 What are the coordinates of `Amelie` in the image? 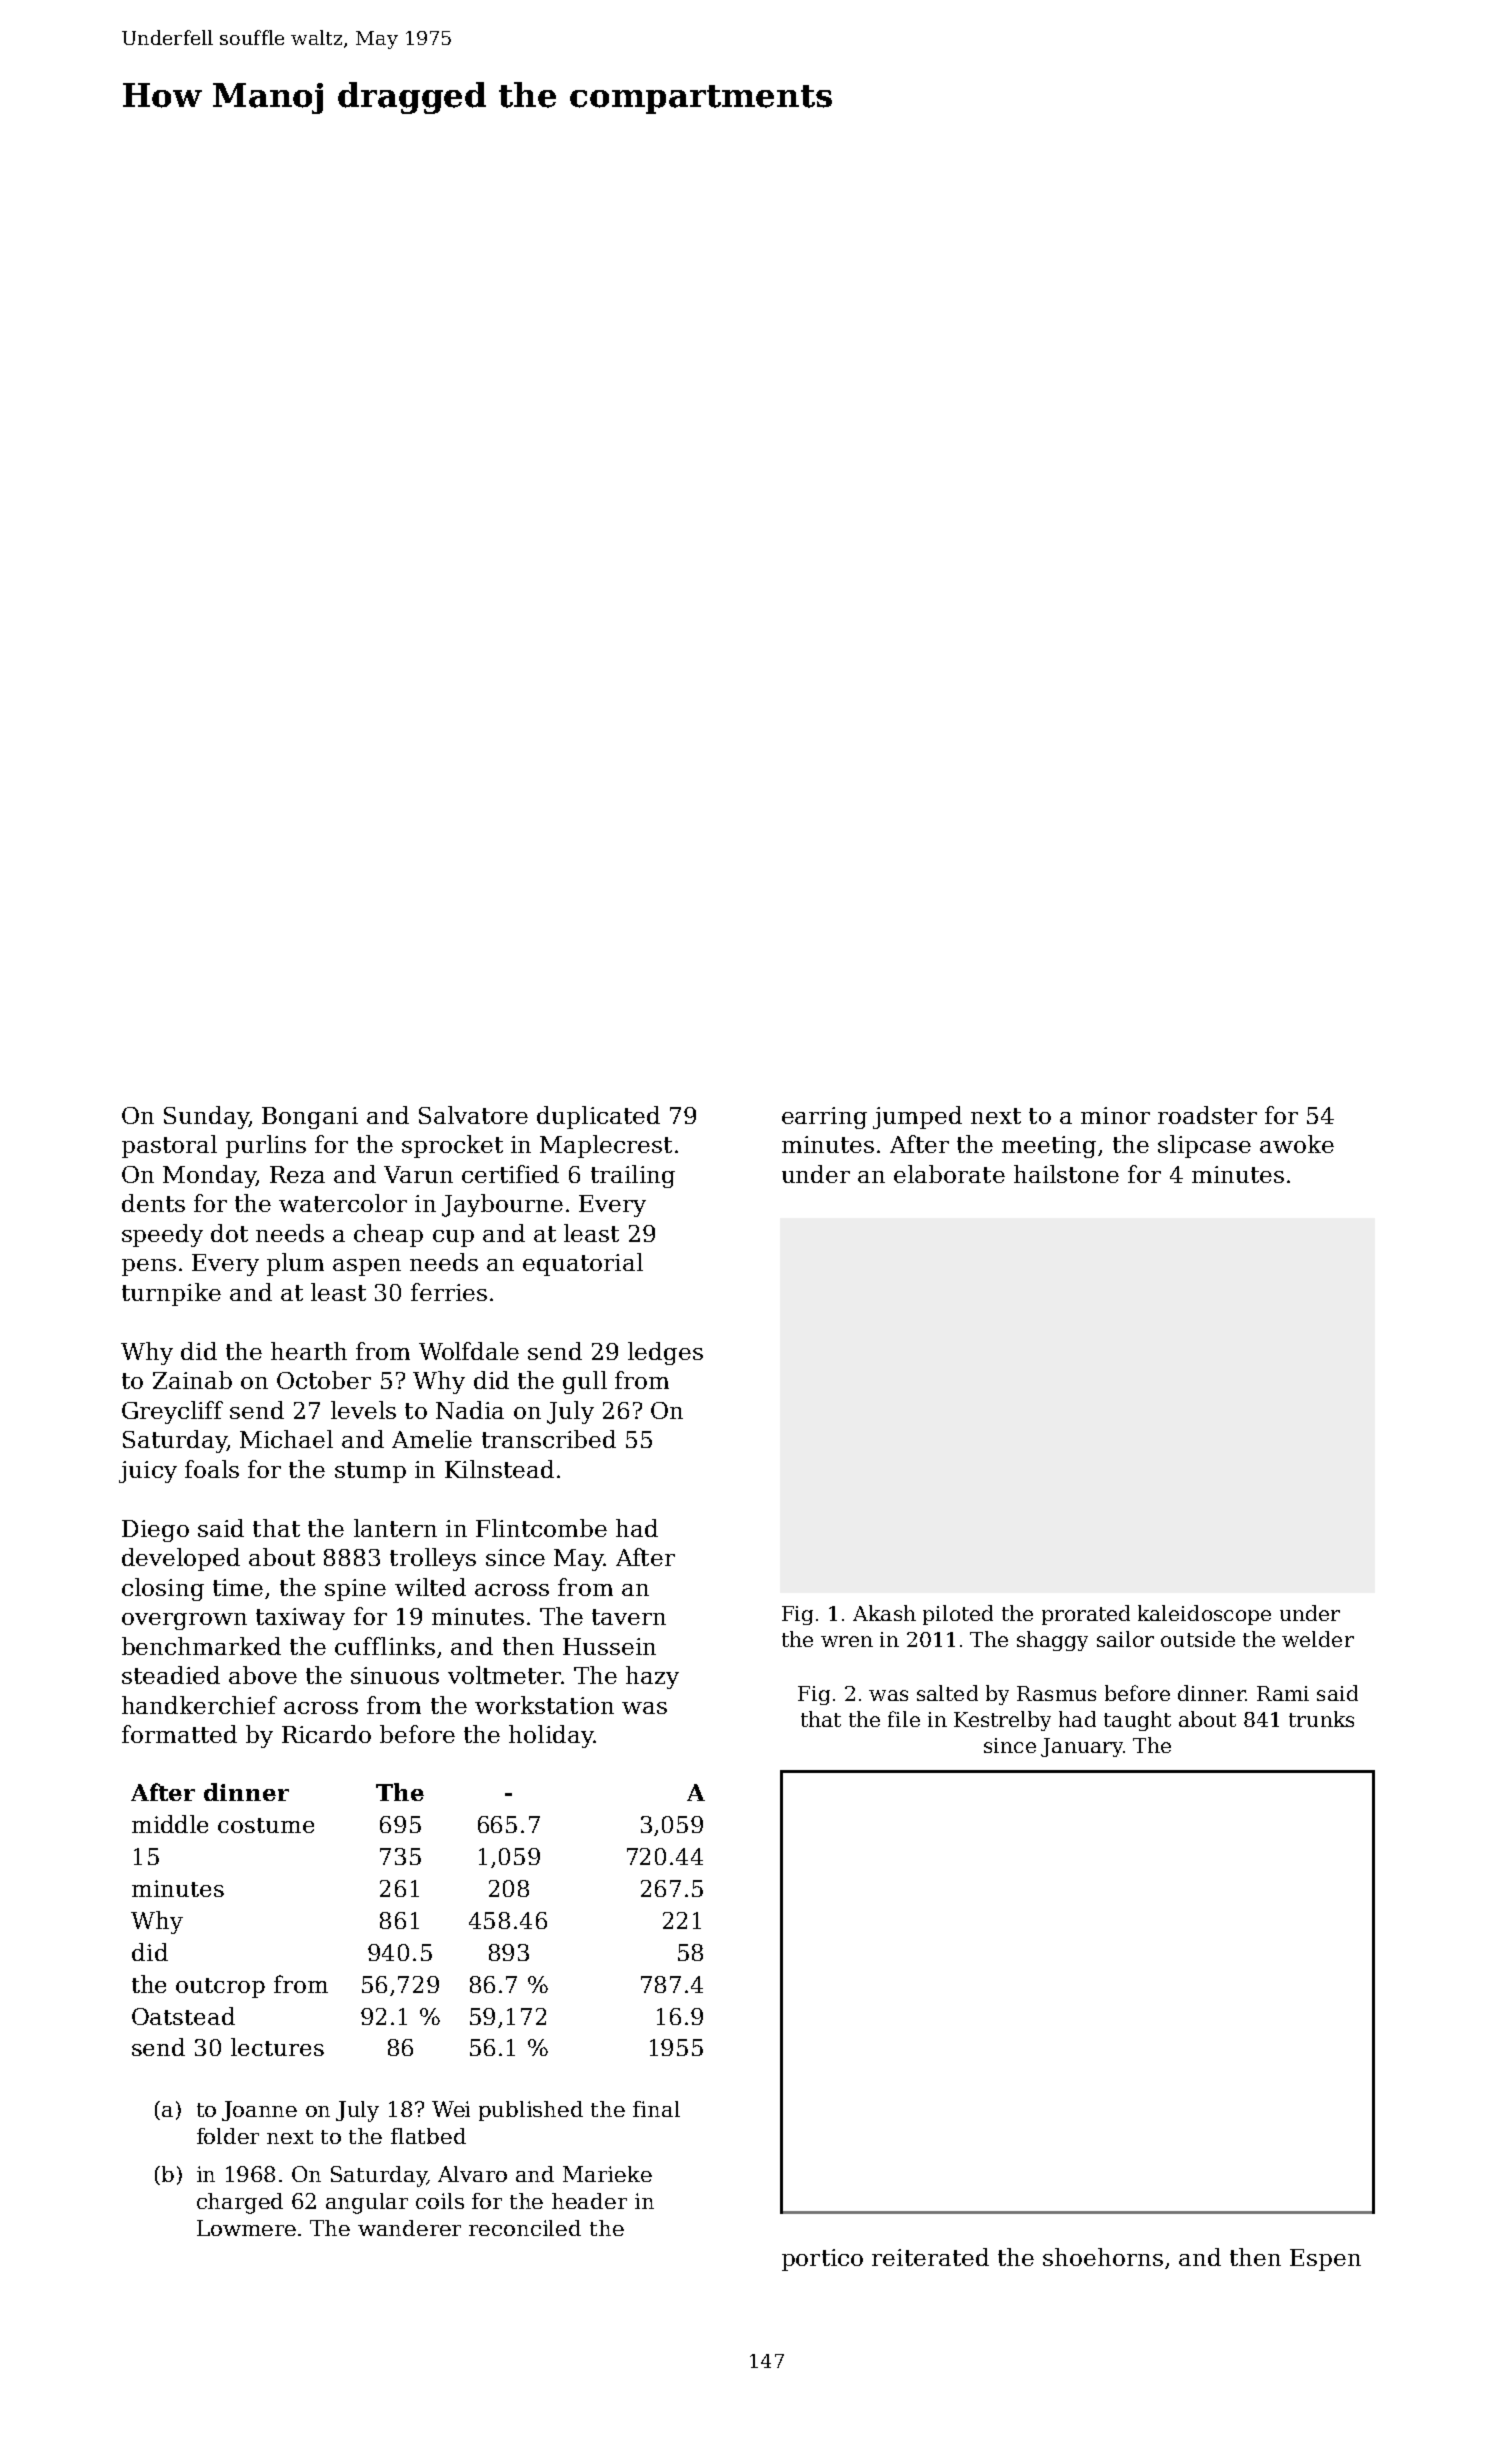 It's located at (432, 1439).
